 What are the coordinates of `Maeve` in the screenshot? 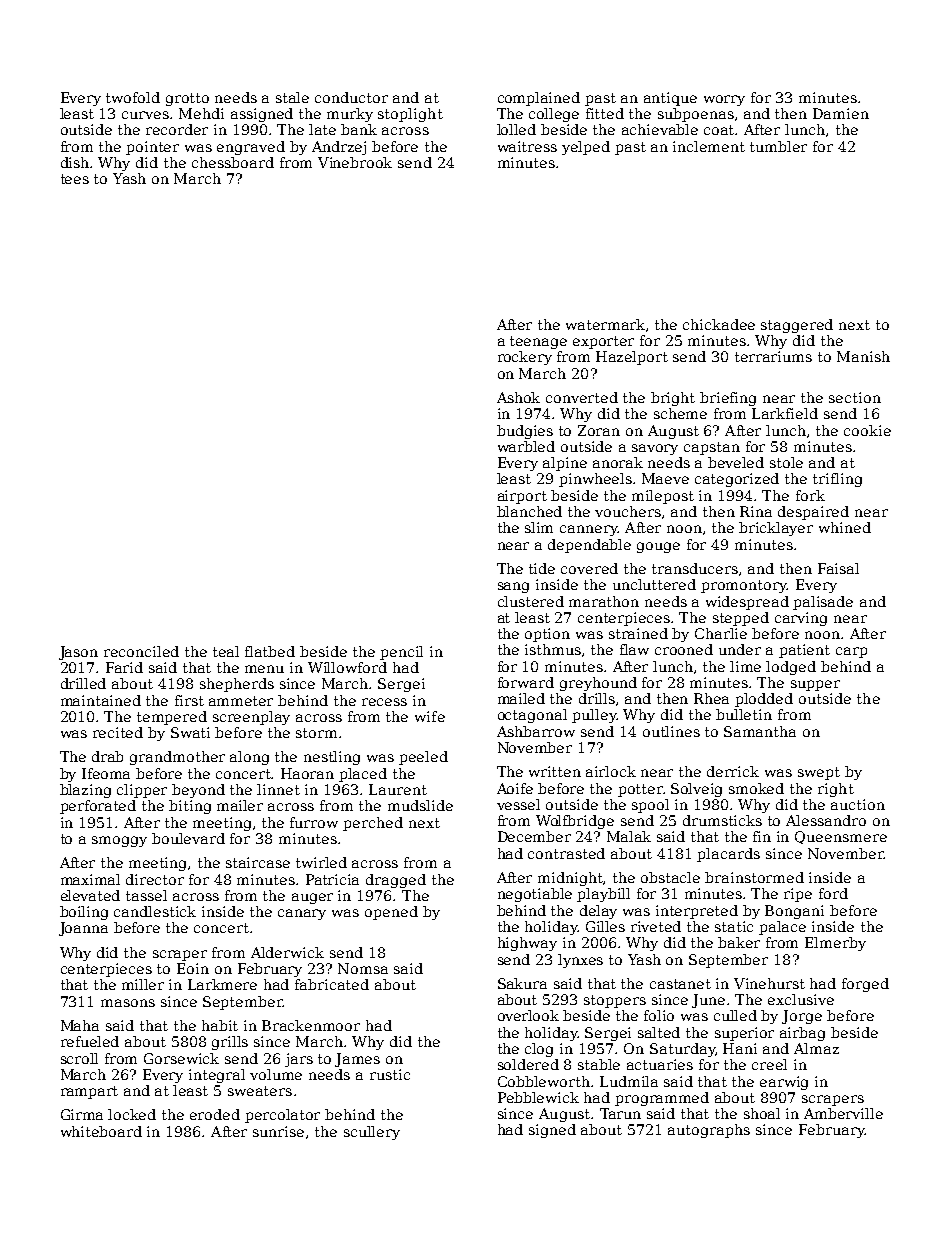 It's located at (665, 478).
